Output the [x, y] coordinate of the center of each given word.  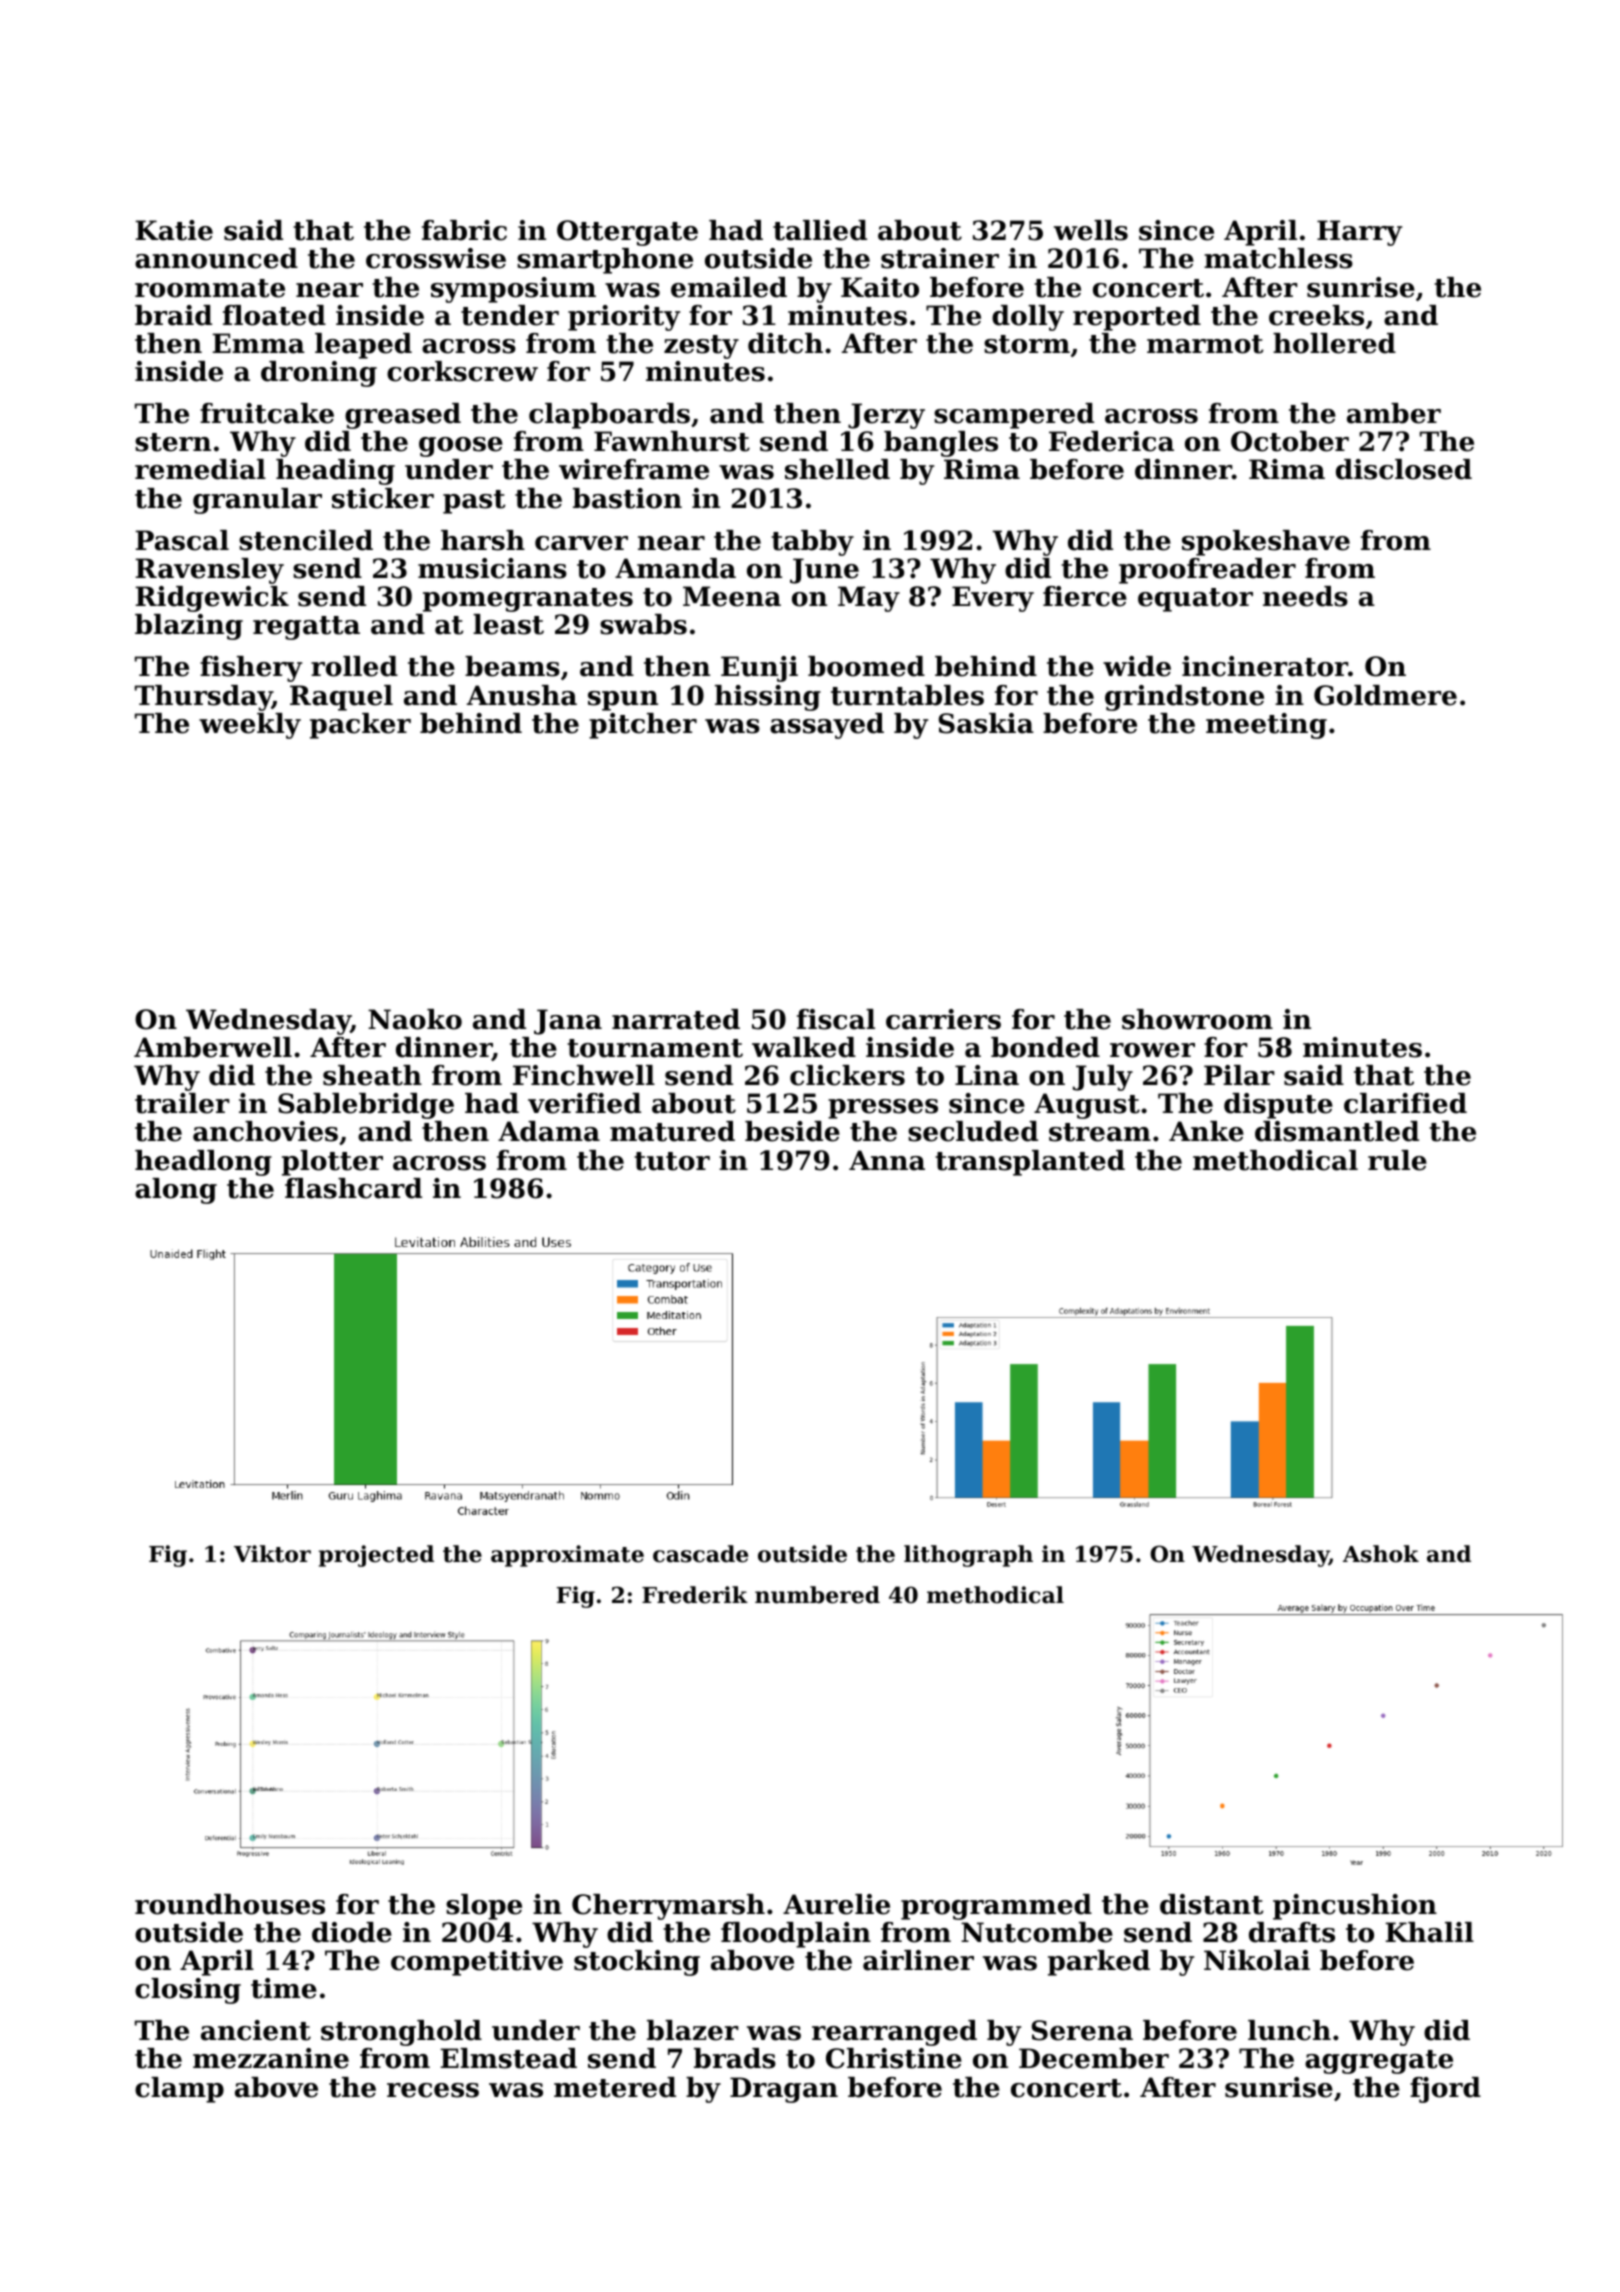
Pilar [1239, 1075]
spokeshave [1266, 543]
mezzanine [271, 2058]
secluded [973, 1131]
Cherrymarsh [668, 1907]
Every [993, 599]
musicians [492, 568]
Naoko [415, 1019]
